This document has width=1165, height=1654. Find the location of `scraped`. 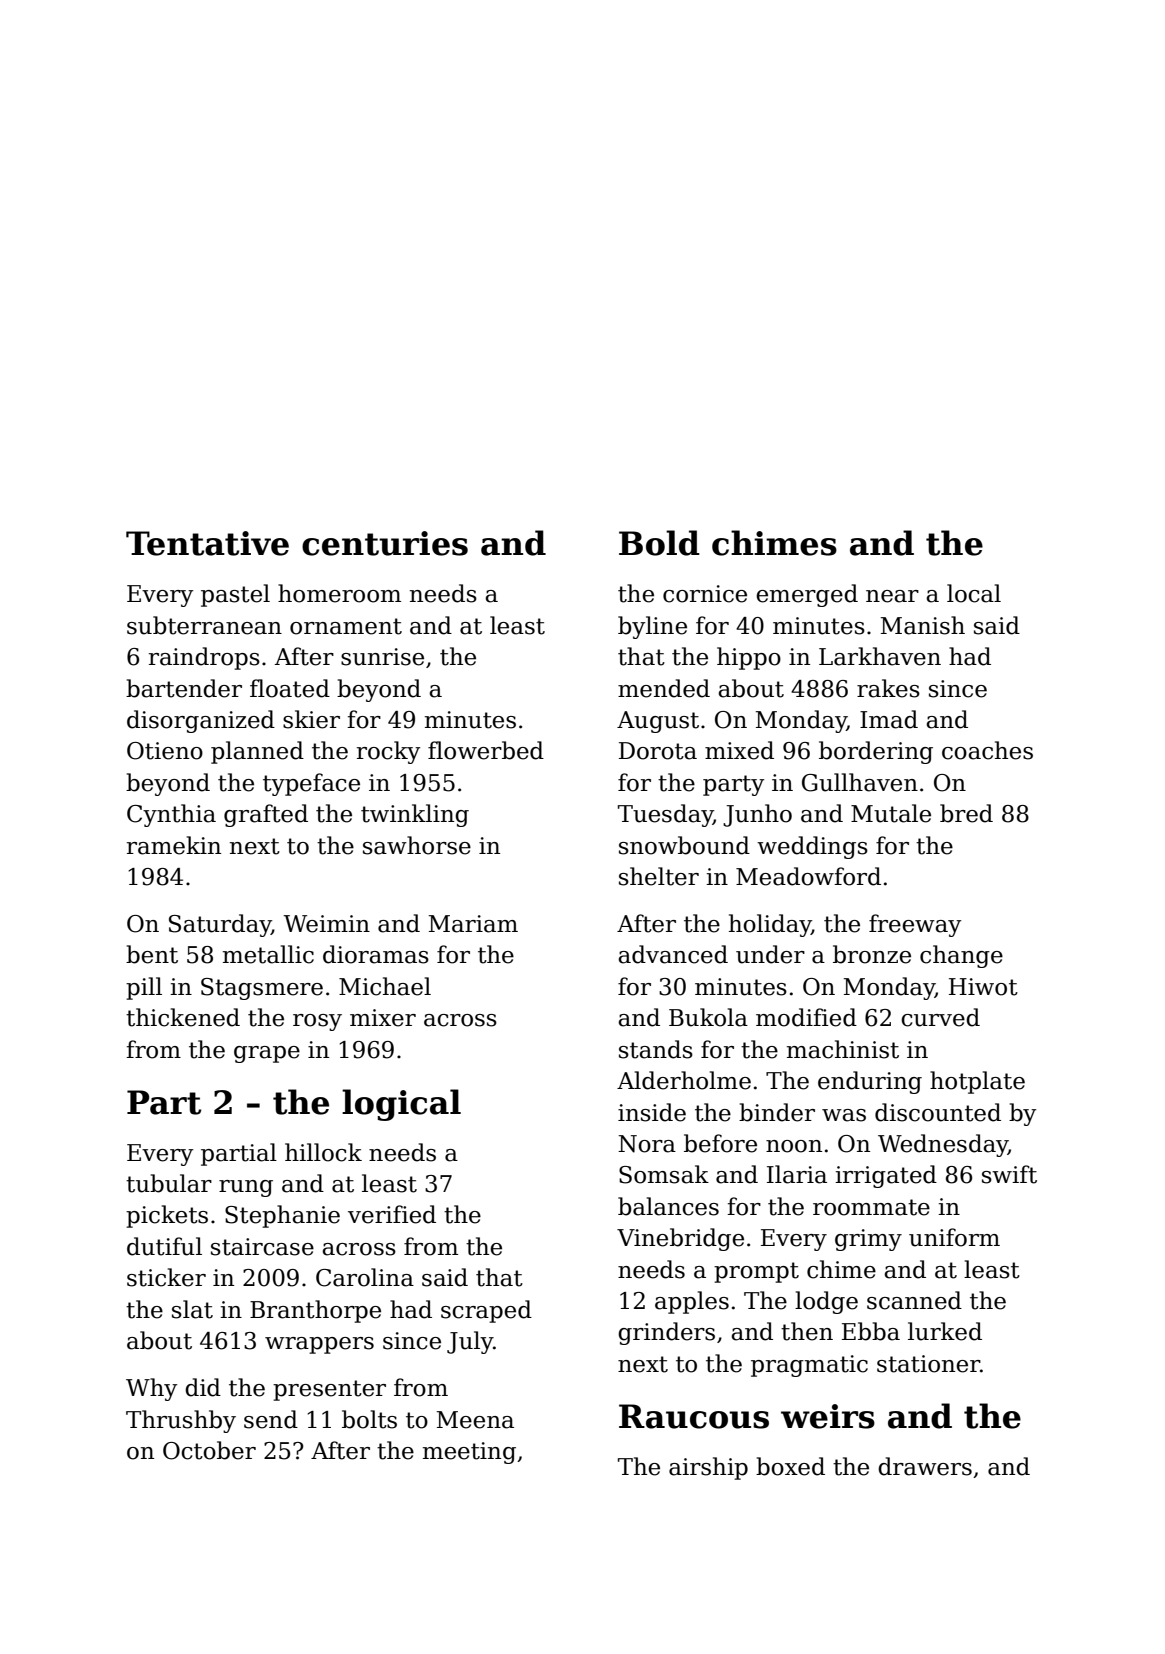

scraped is located at coordinates (486, 1311).
